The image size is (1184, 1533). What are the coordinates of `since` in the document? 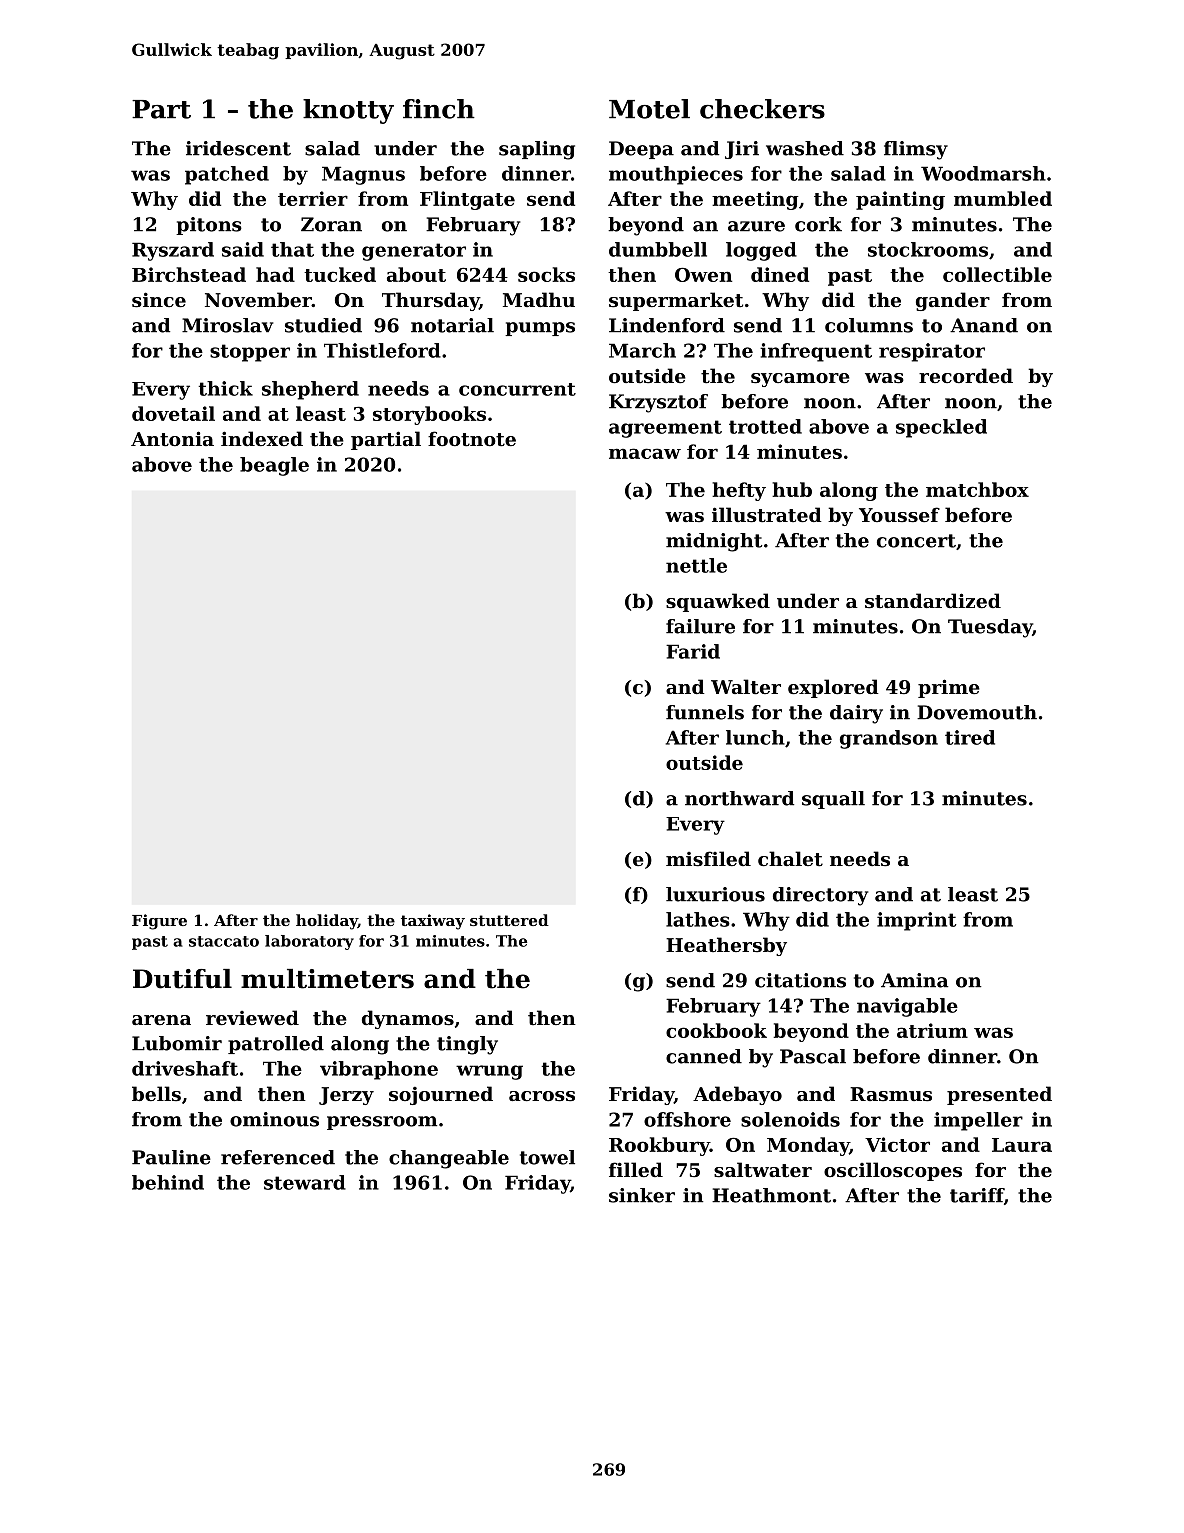 It's located at (159, 300).
